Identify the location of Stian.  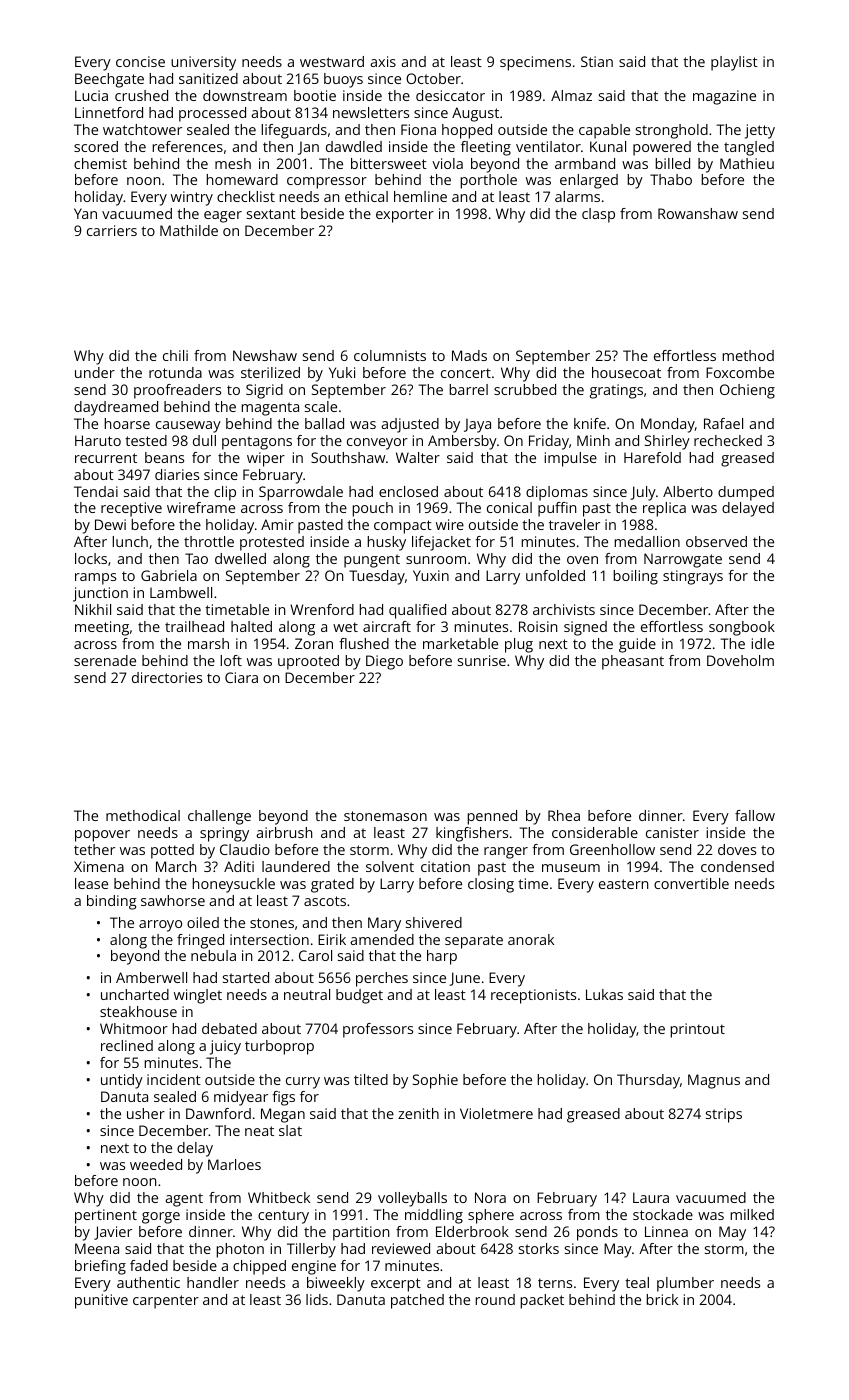
(597, 61).
